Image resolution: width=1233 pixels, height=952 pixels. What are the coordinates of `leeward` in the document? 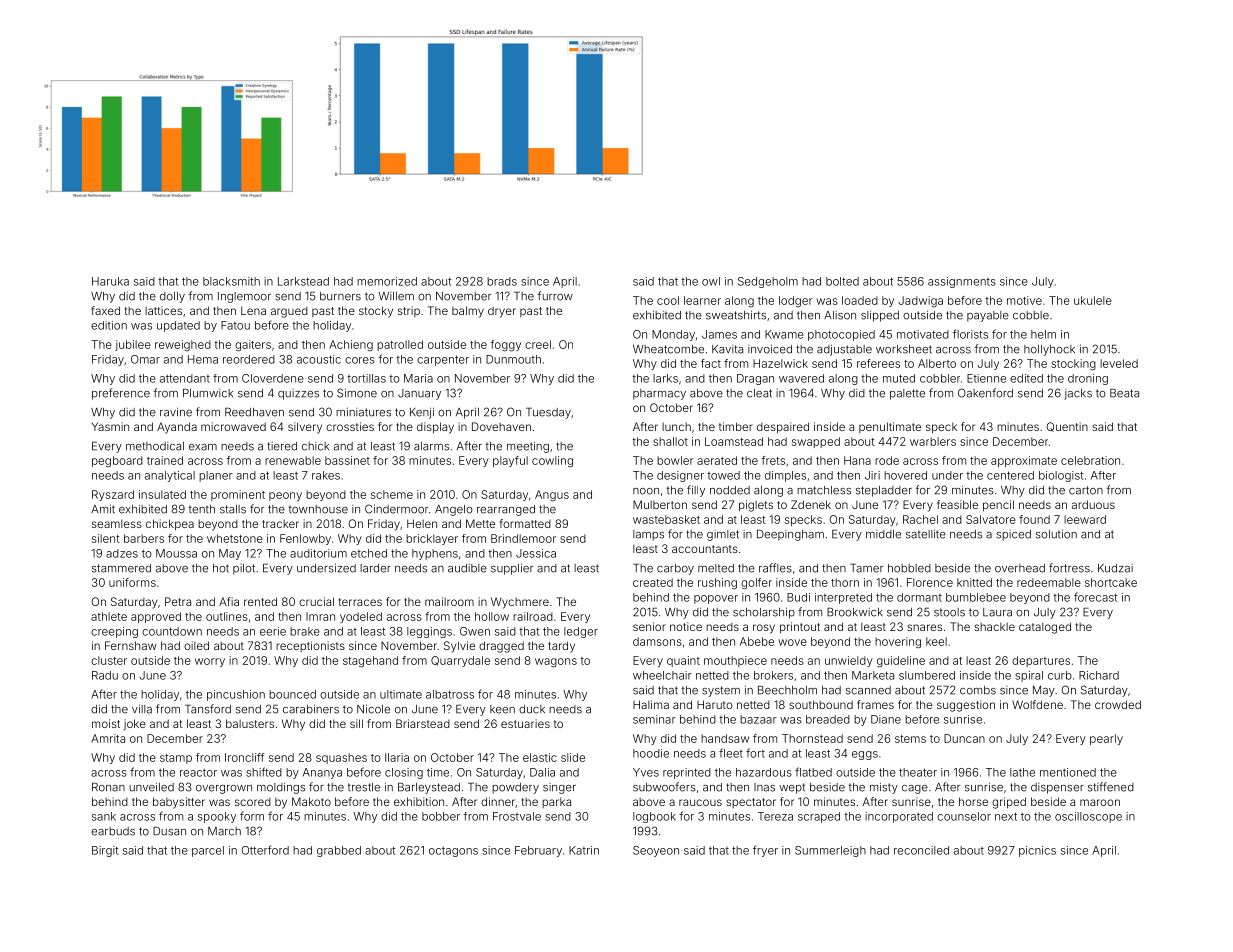 It's located at (1085, 519).
